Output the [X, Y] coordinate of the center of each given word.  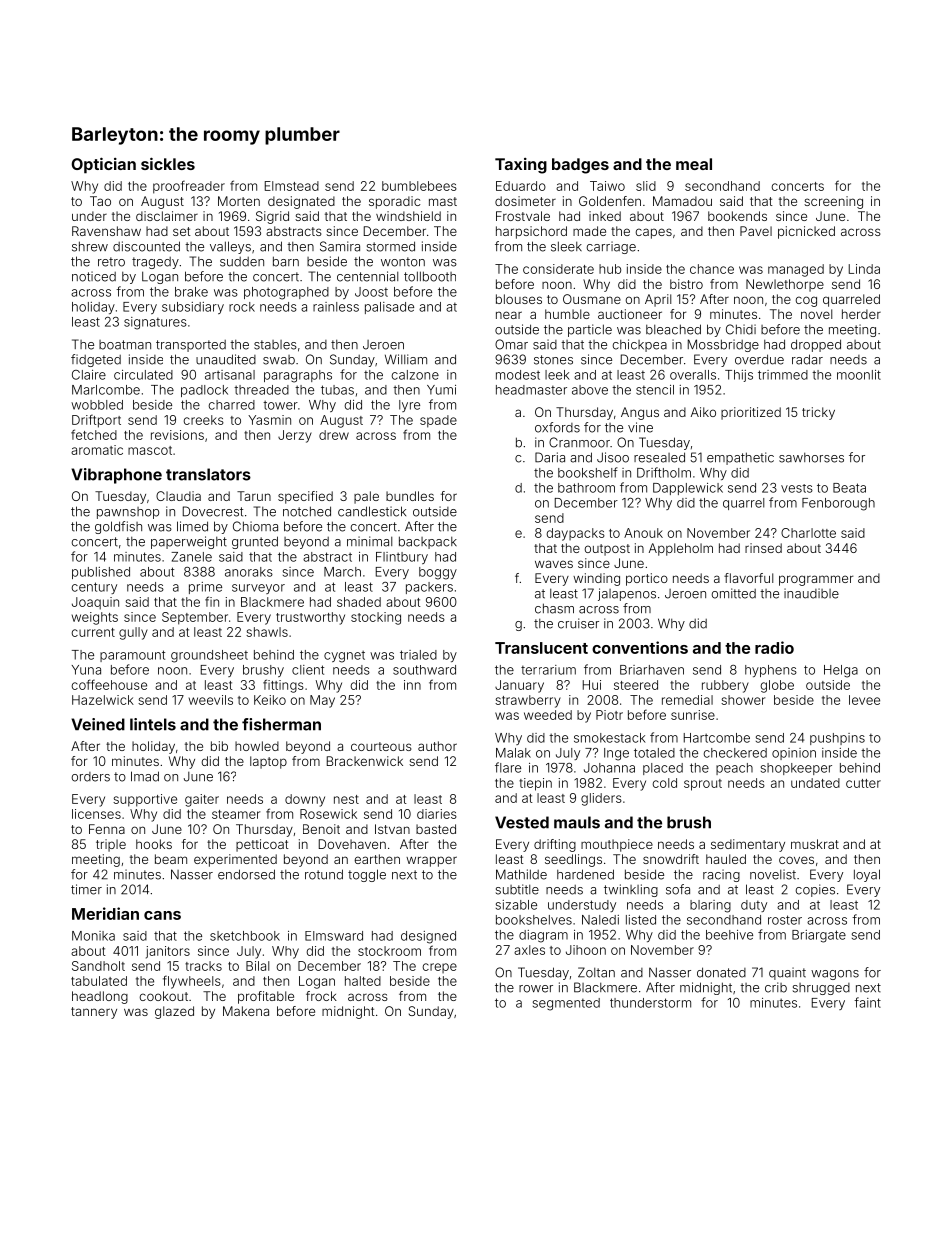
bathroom [586, 488]
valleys [230, 247]
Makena [246, 1011]
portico [647, 579]
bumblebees [419, 186]
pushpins [837, 739]
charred [232, 405]
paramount [132, 656]
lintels [153, 724]
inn [412, 685]
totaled [654, 753]
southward [424, 670]
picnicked [806, 232]
